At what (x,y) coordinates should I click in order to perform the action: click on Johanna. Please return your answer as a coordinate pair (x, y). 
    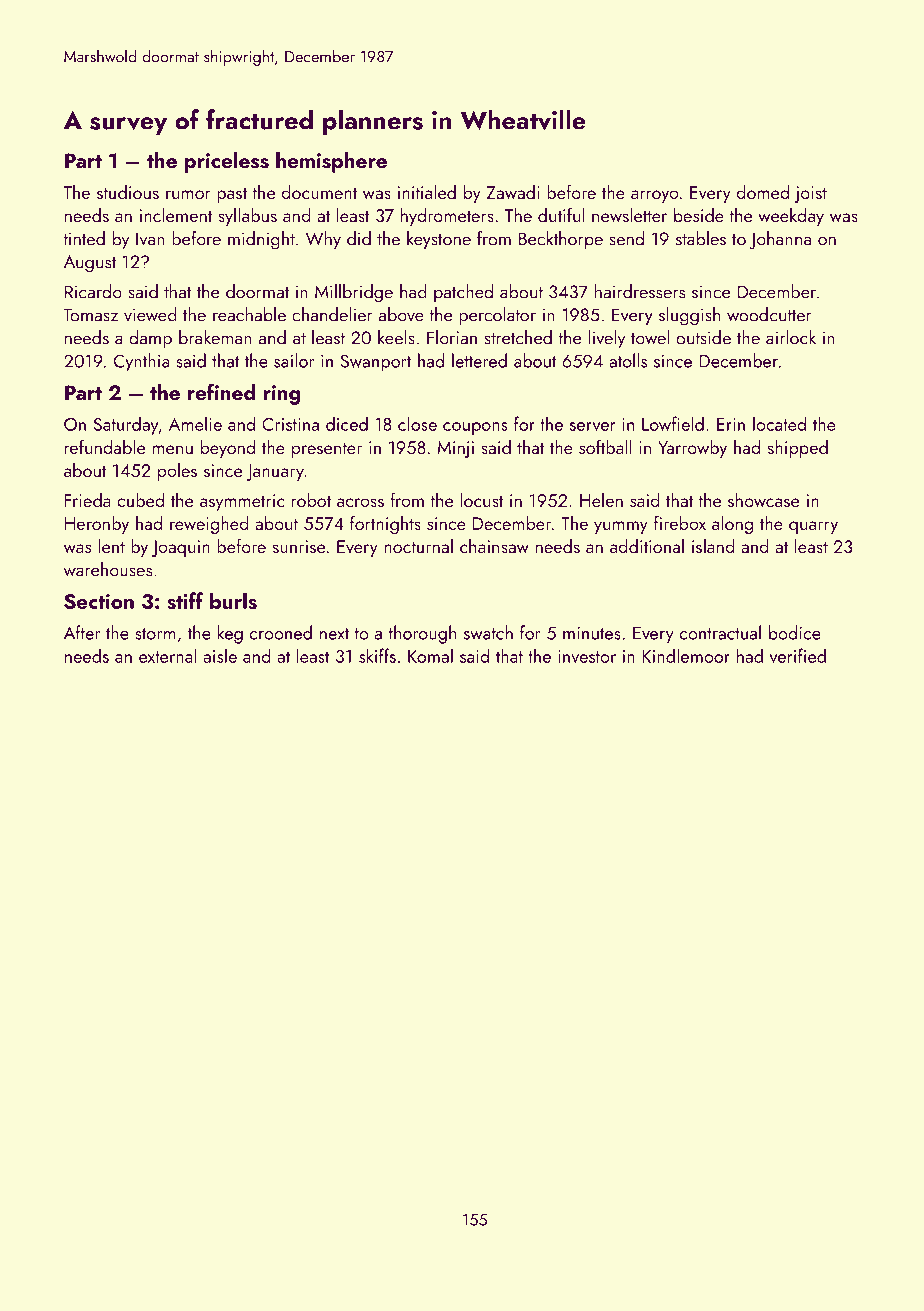
    Looking at the image, I should click on (780, 240).
